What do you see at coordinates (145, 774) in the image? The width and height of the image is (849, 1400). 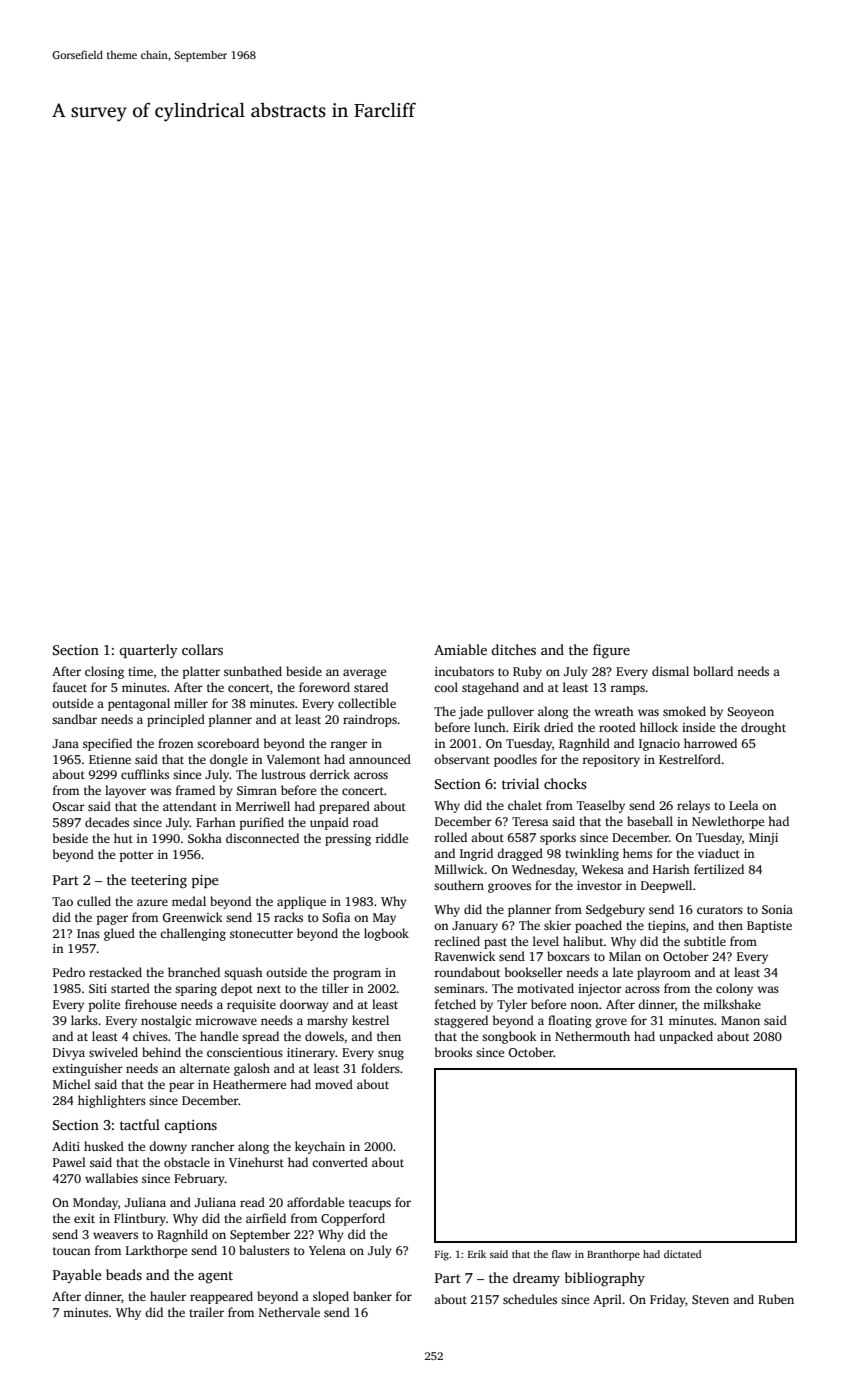 I see `cufflinks` at bounding box center [145, 774].
